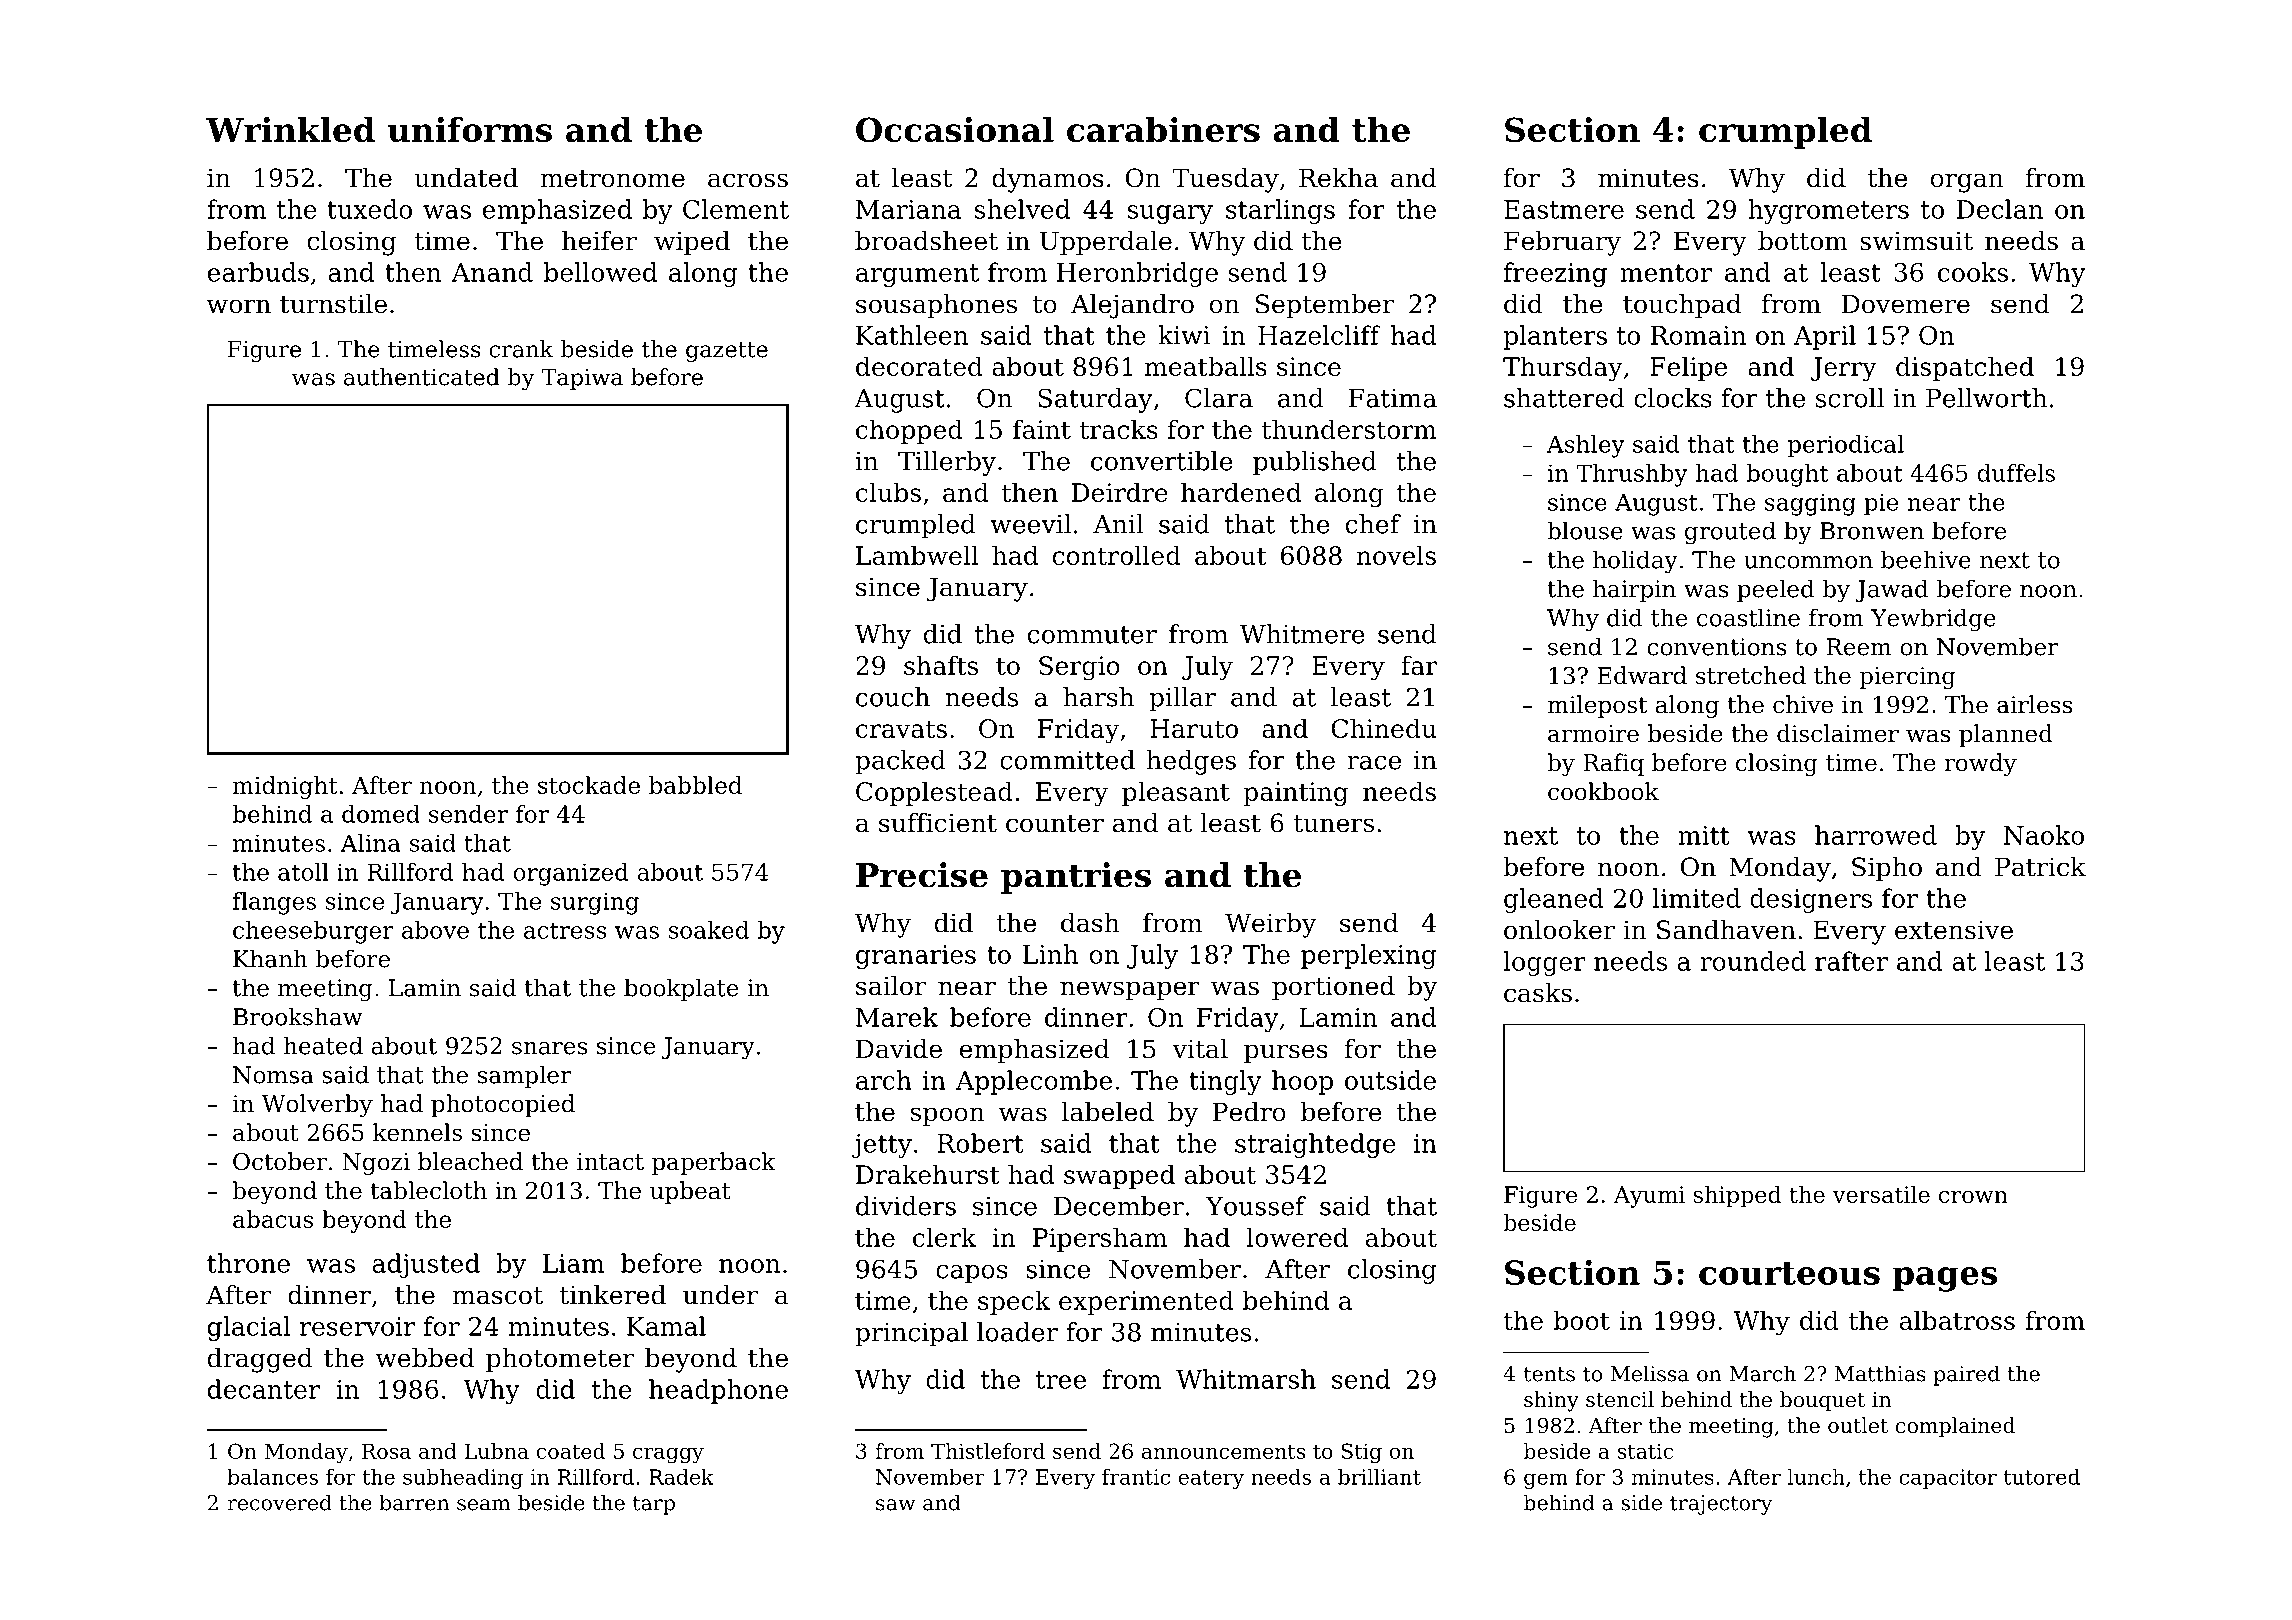 This screenshot has height=1620, width=2292. Describe the element at coordinates (239, 306) in the screenshot. I see `worn` at that location.
